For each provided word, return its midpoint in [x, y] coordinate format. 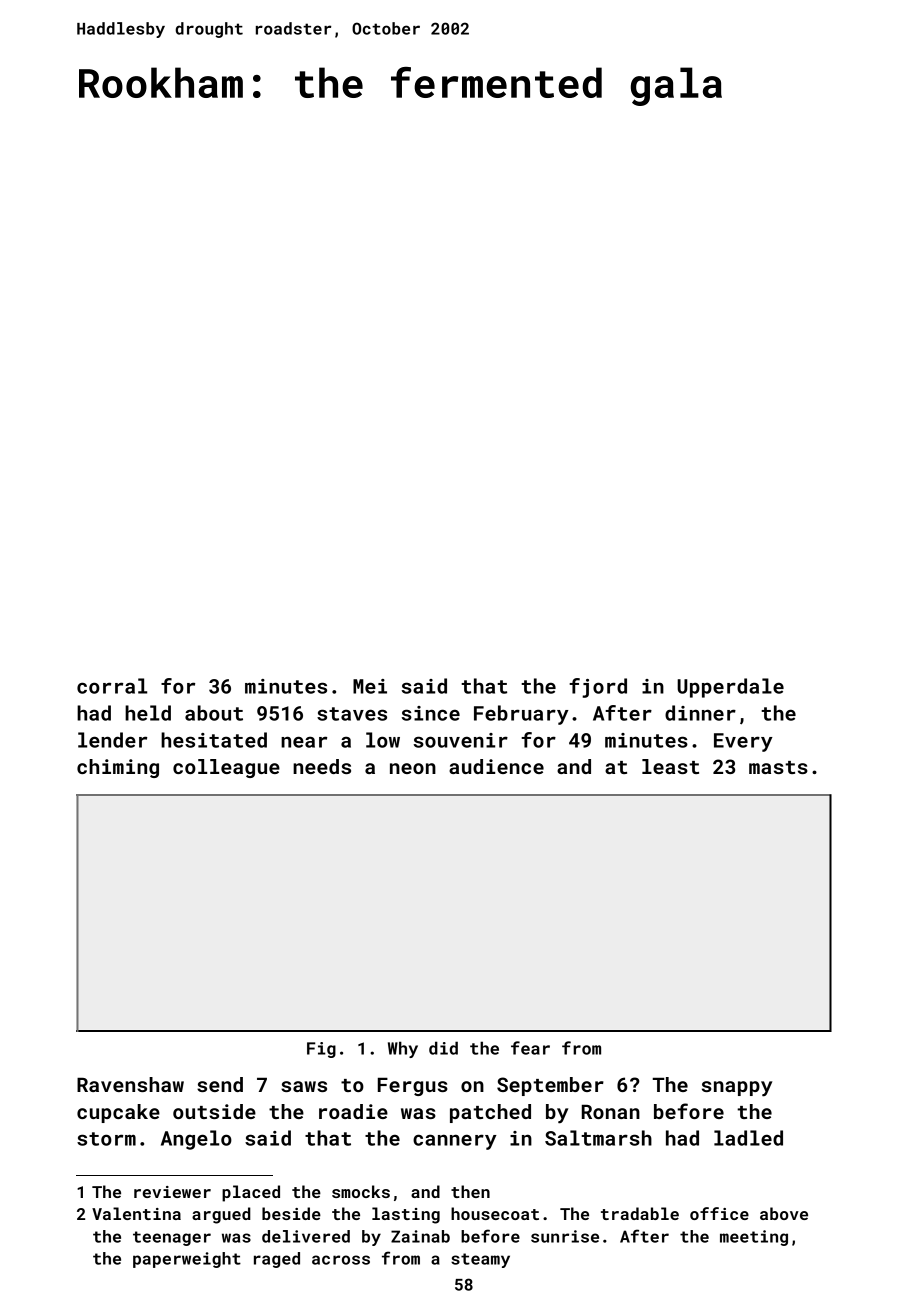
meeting [754, 1238]
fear [530, 1048]
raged [277, 1260]
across [341, 1260]
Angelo [196, 1140]
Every [743, 742]
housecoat [495, 1213]
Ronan [611, 1111]
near [304, 742]
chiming [118, 768]
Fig [321, 1050]
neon [413, 768]
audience [496, 766]
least [670, 766]
